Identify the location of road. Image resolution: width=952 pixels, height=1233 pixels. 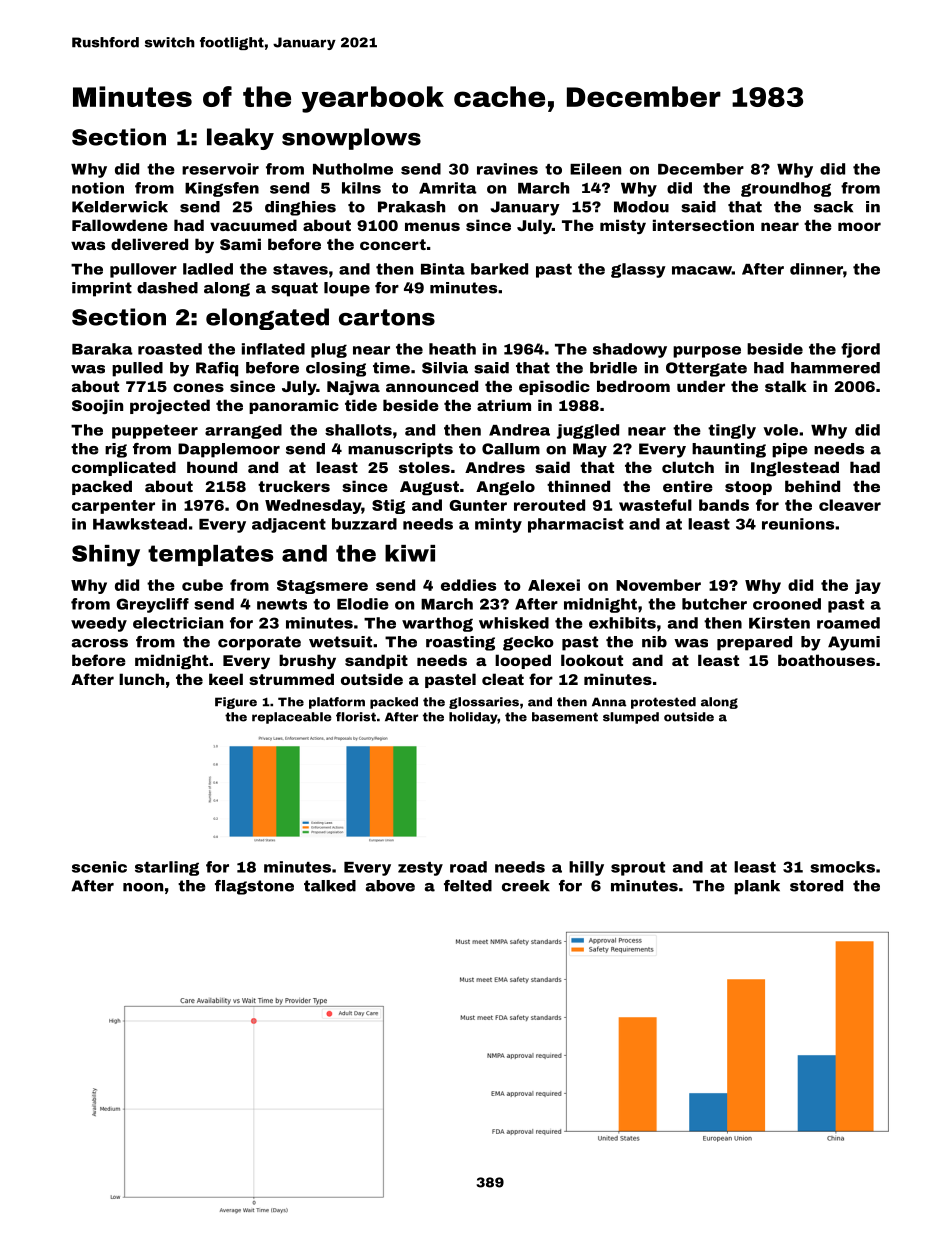
(468, 867).
